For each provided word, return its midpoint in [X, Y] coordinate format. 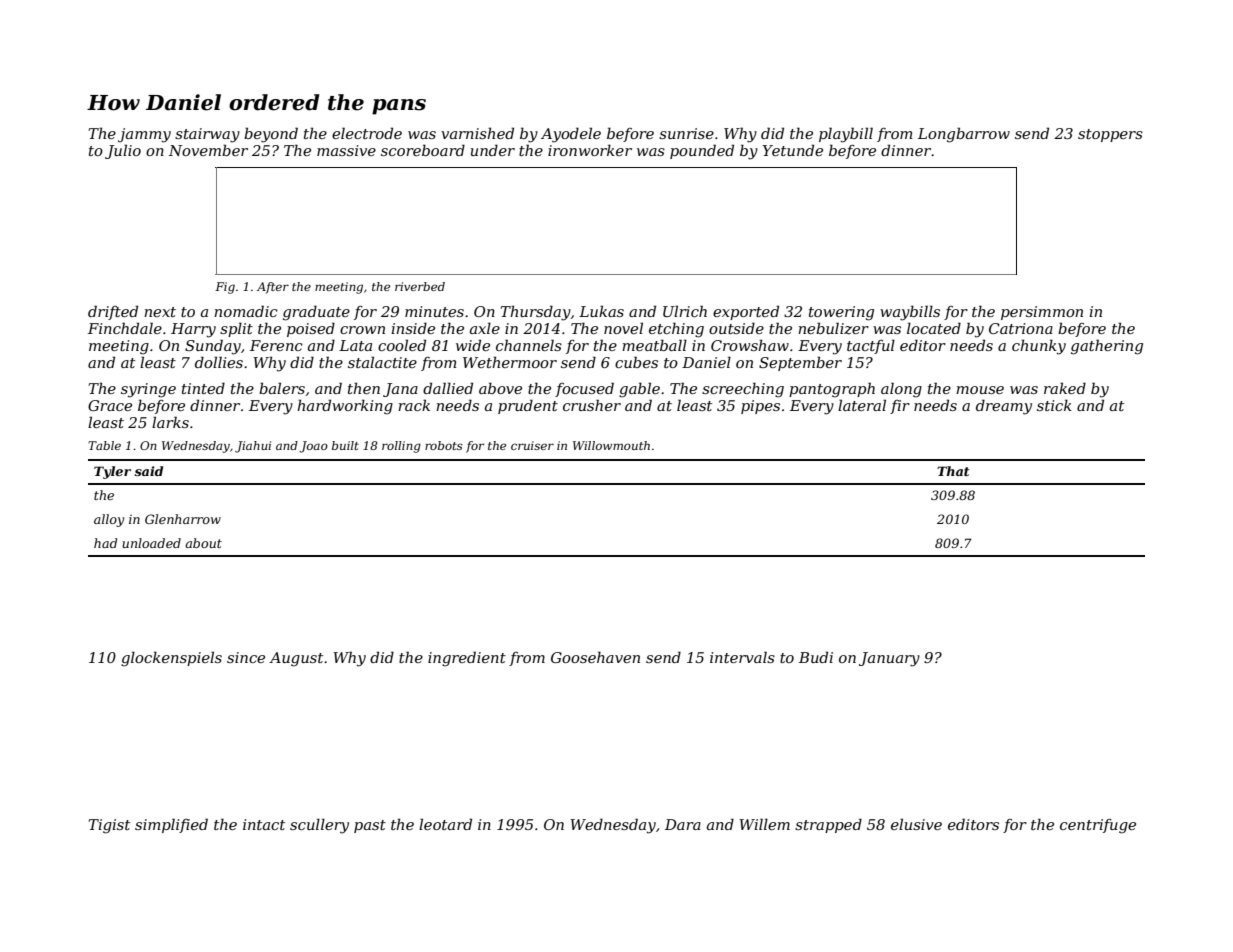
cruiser [532, 445]
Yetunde [793, 150]
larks [170, 422]
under [493, 150]
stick [1054, 405]
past [370, 826]
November [208, 150]
